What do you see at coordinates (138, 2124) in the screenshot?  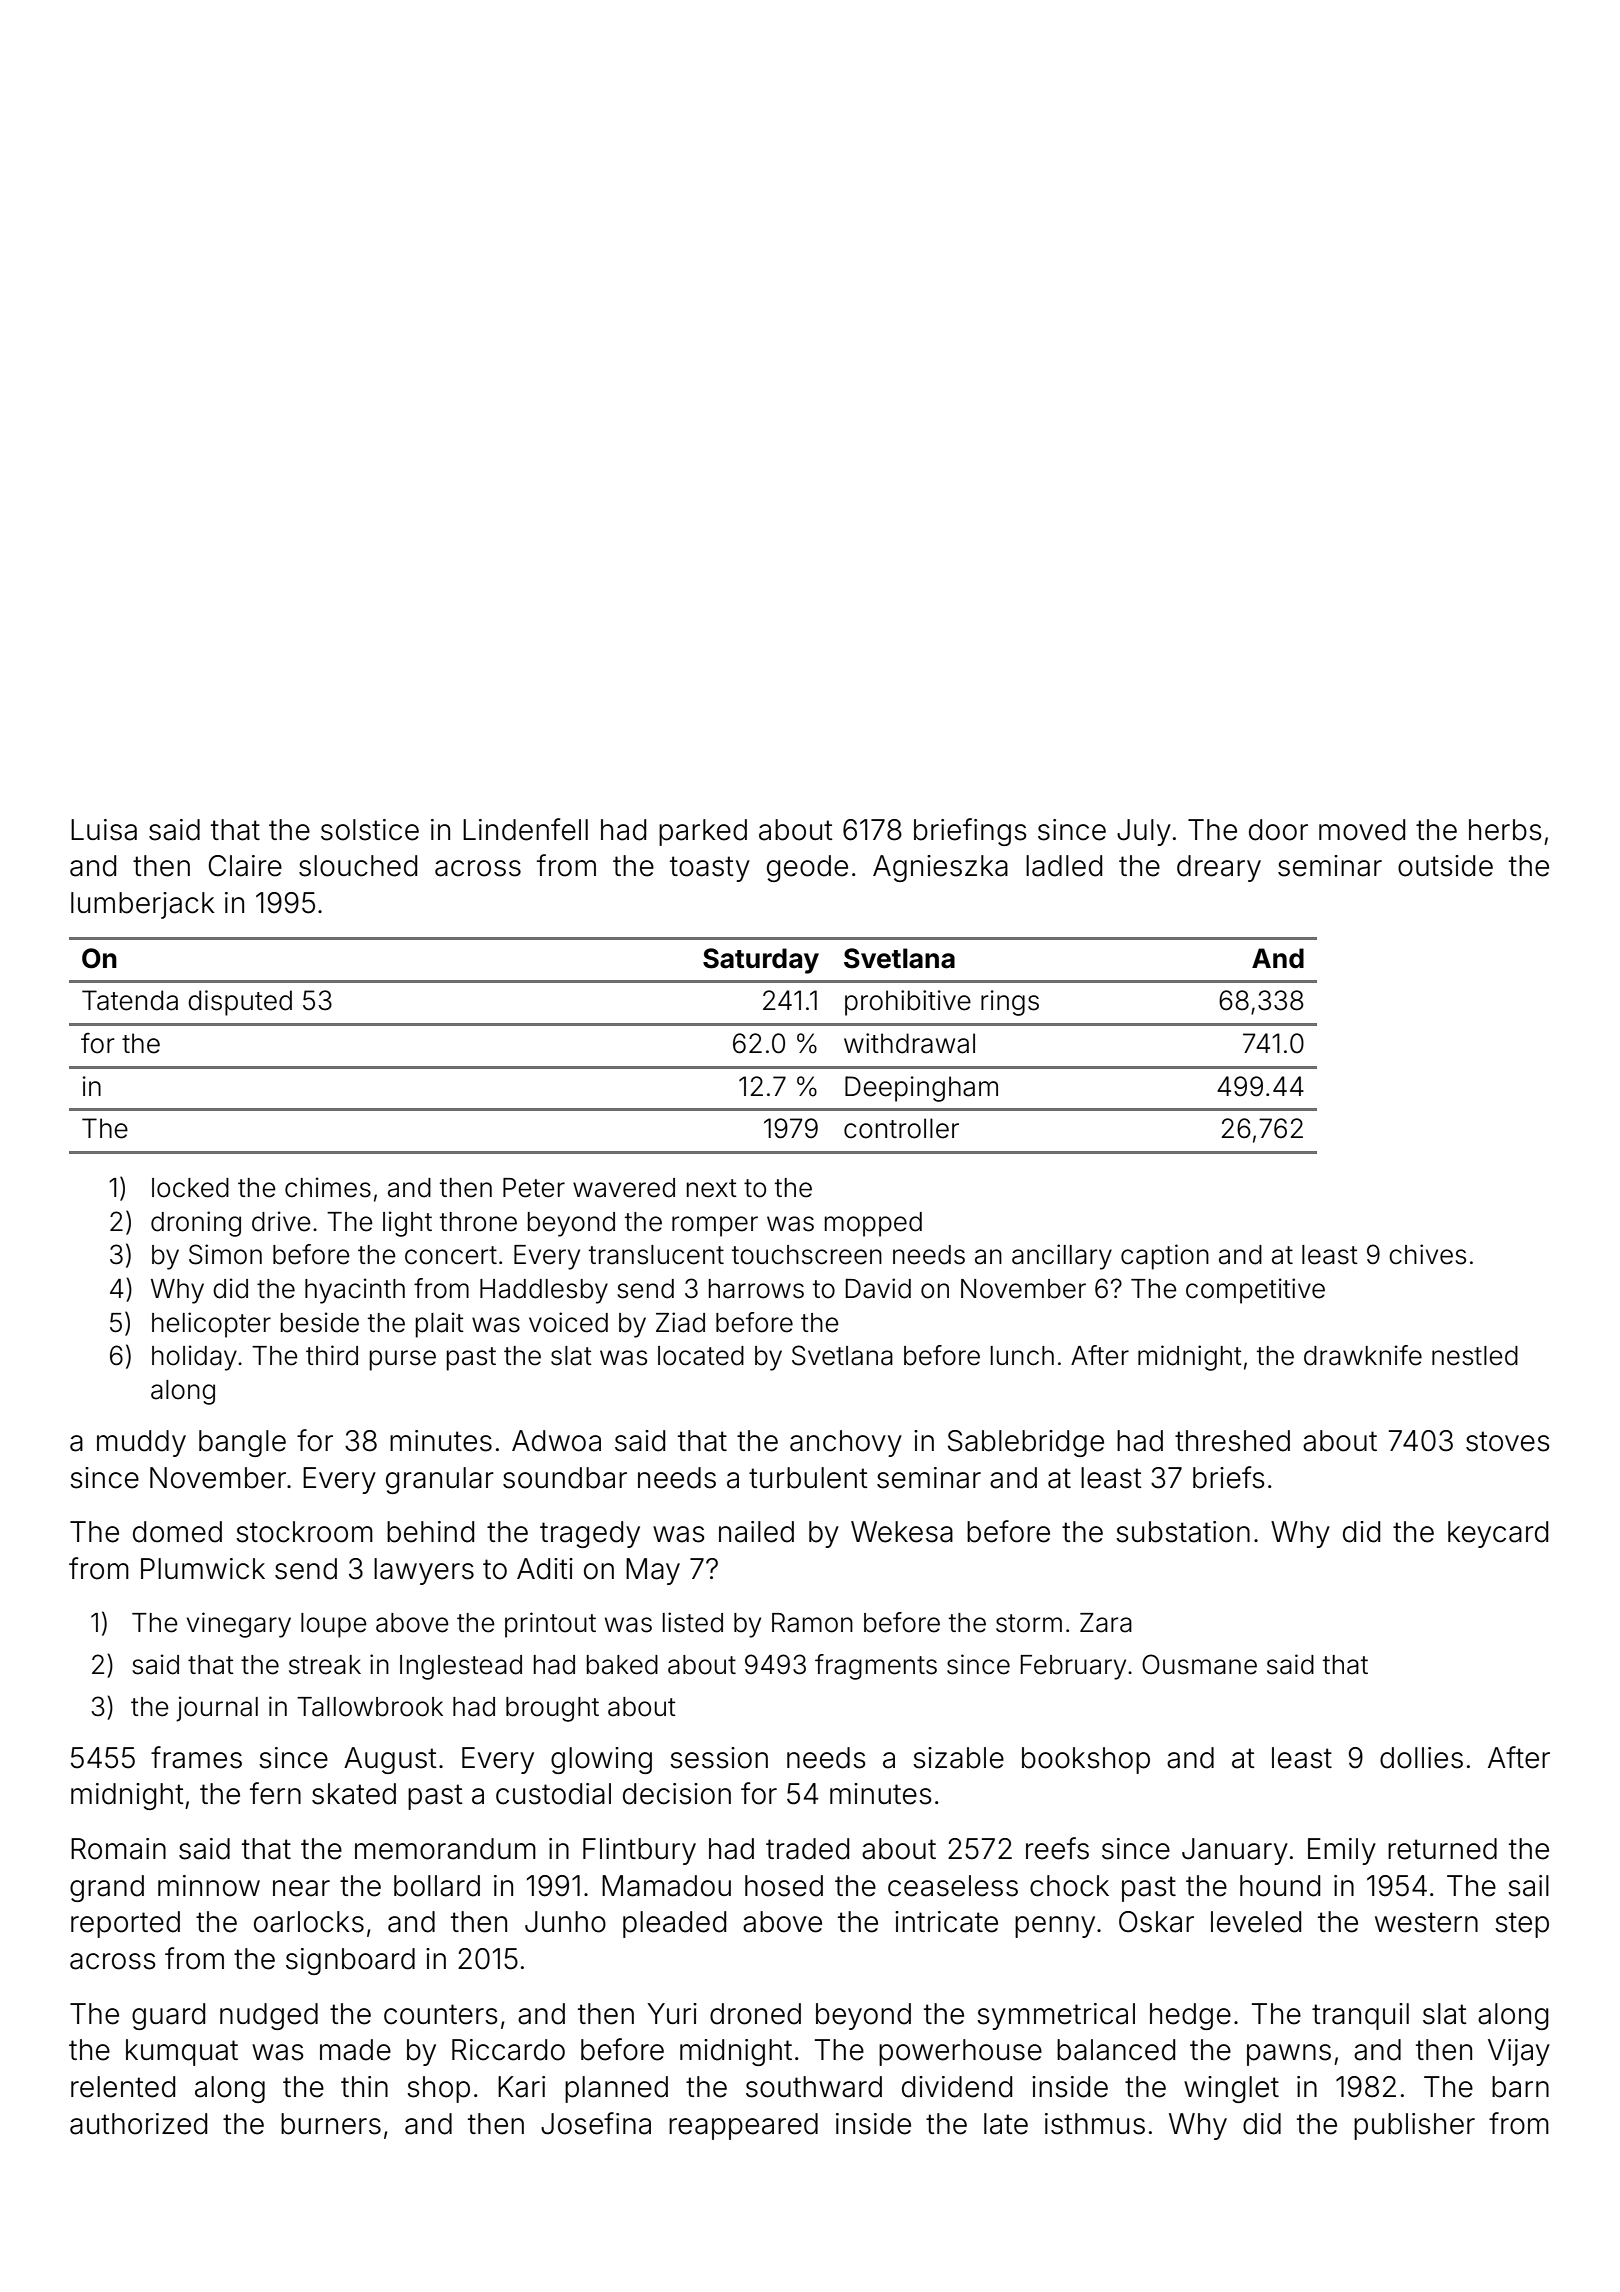 I see `authorized` at bounding box center [138, 2124].
